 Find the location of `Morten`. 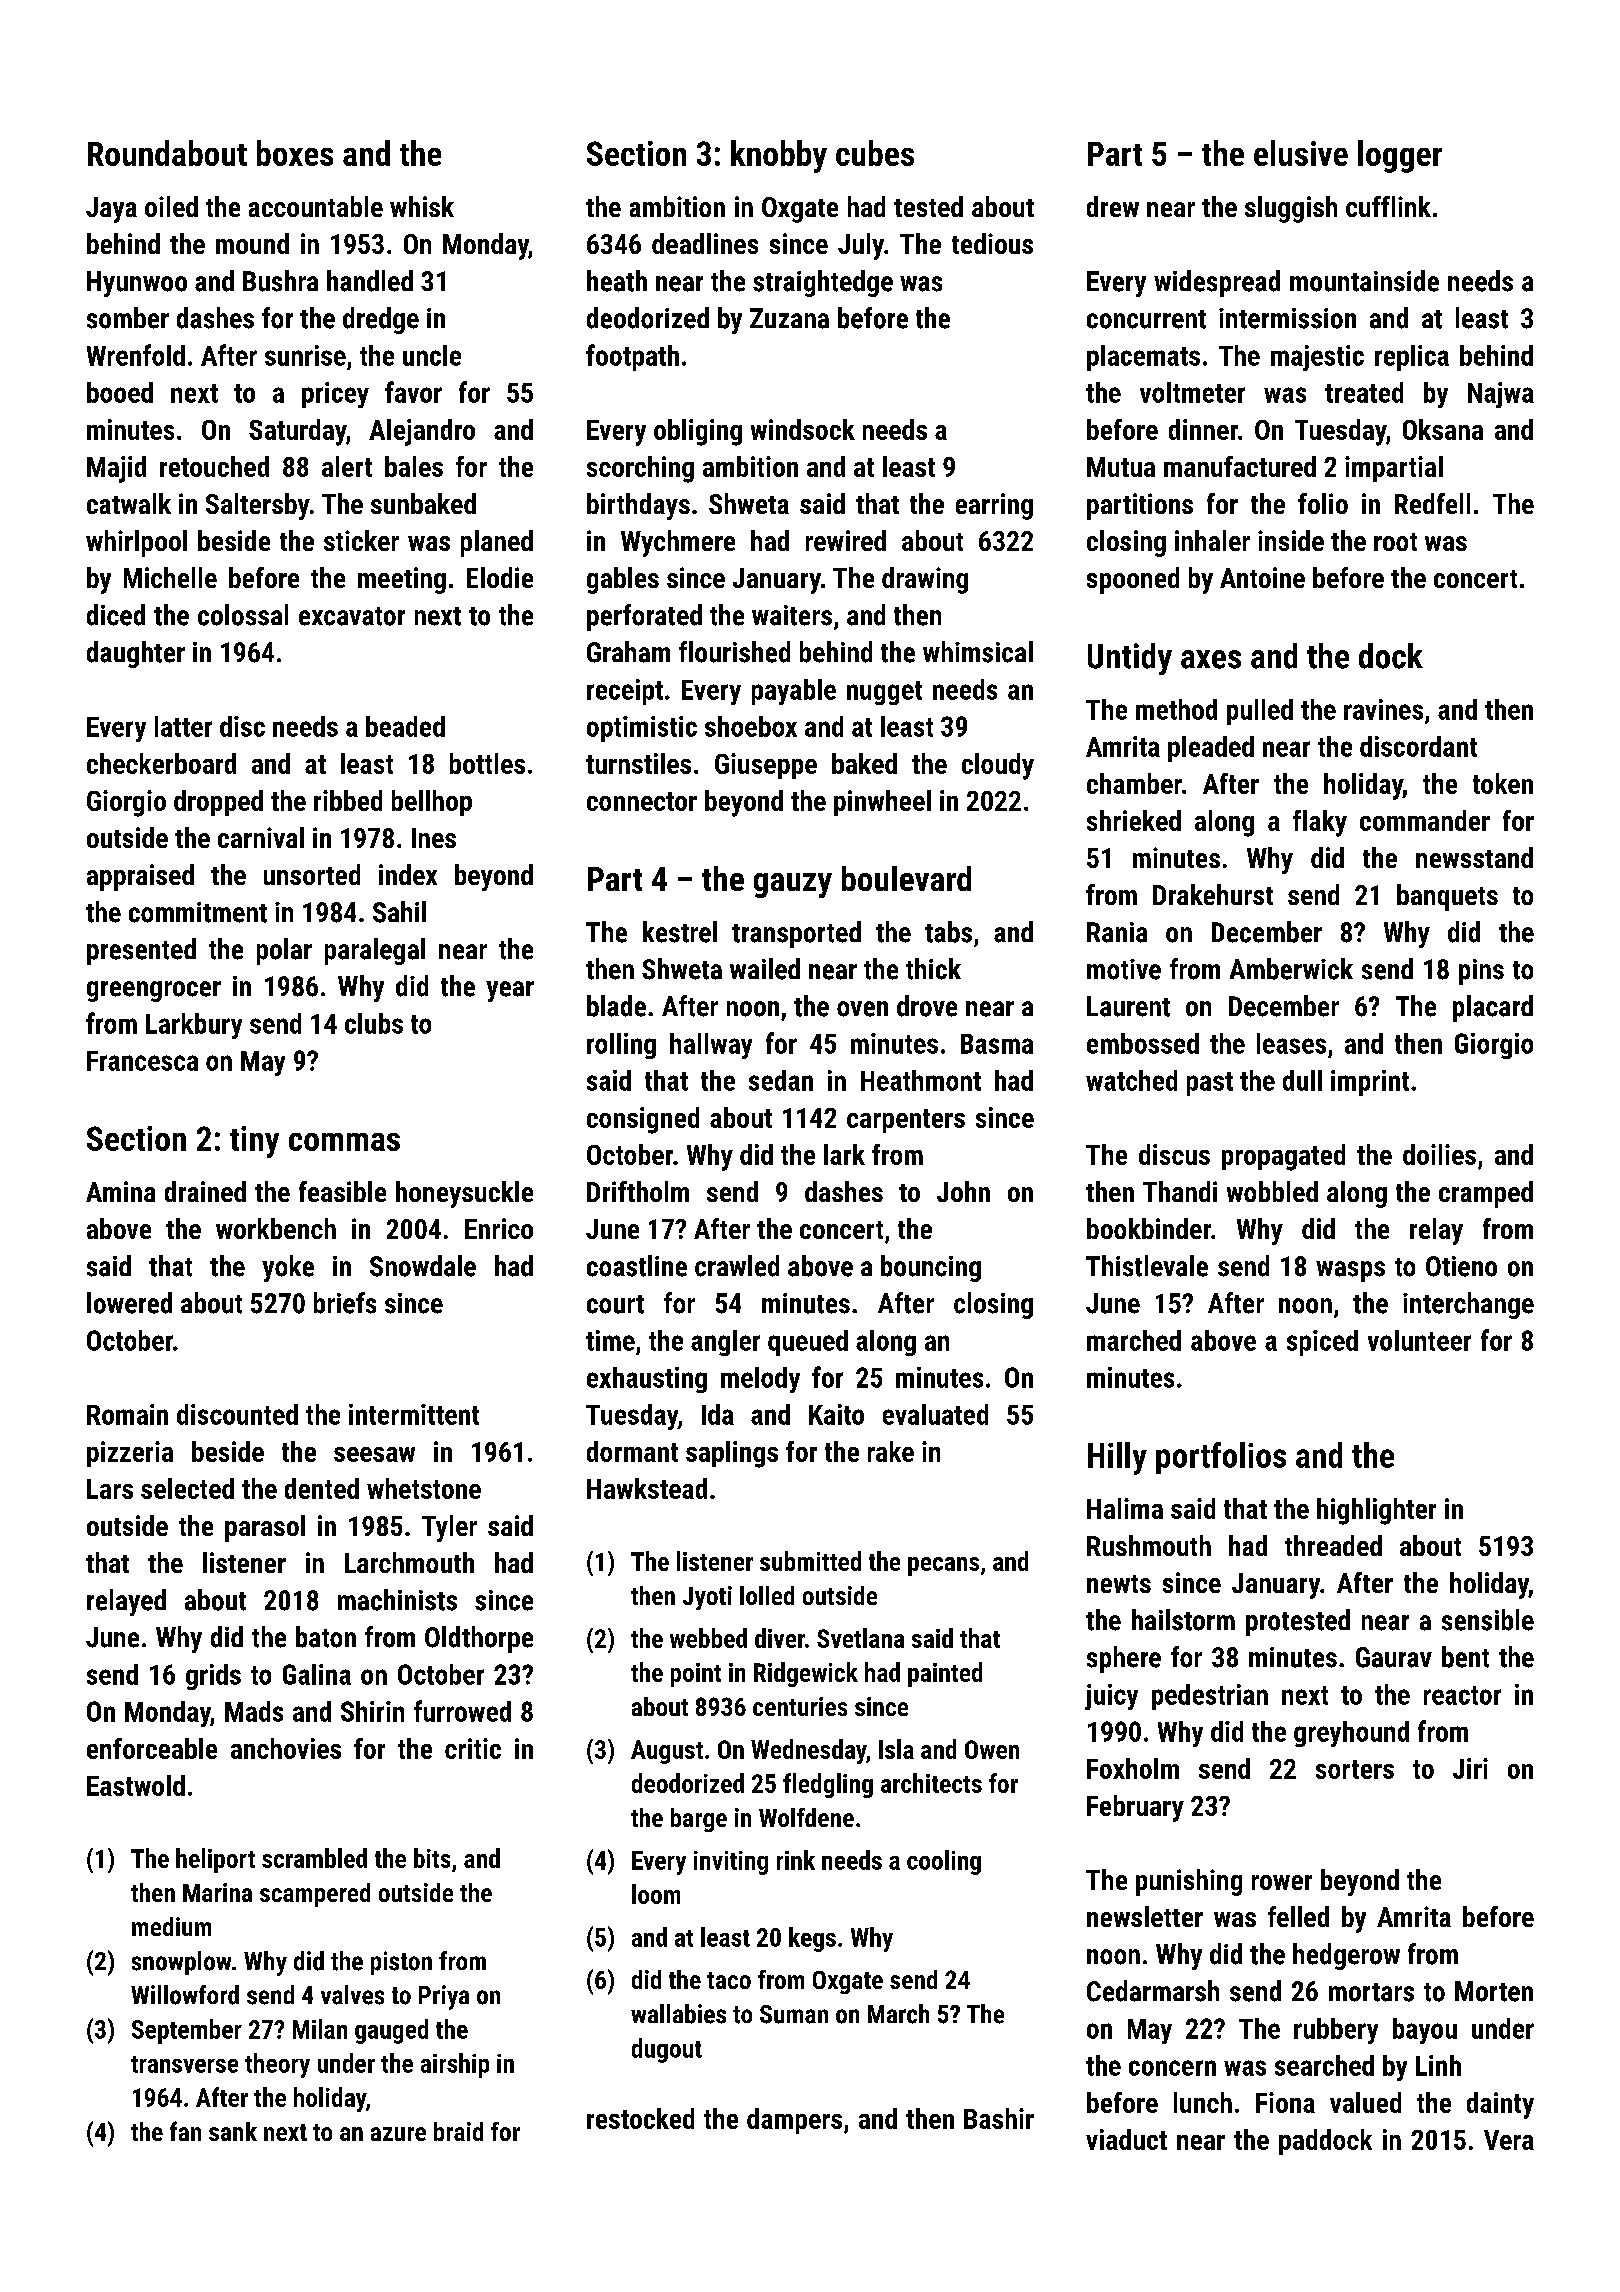

Morten is located at coordinates (1494, 1991).
